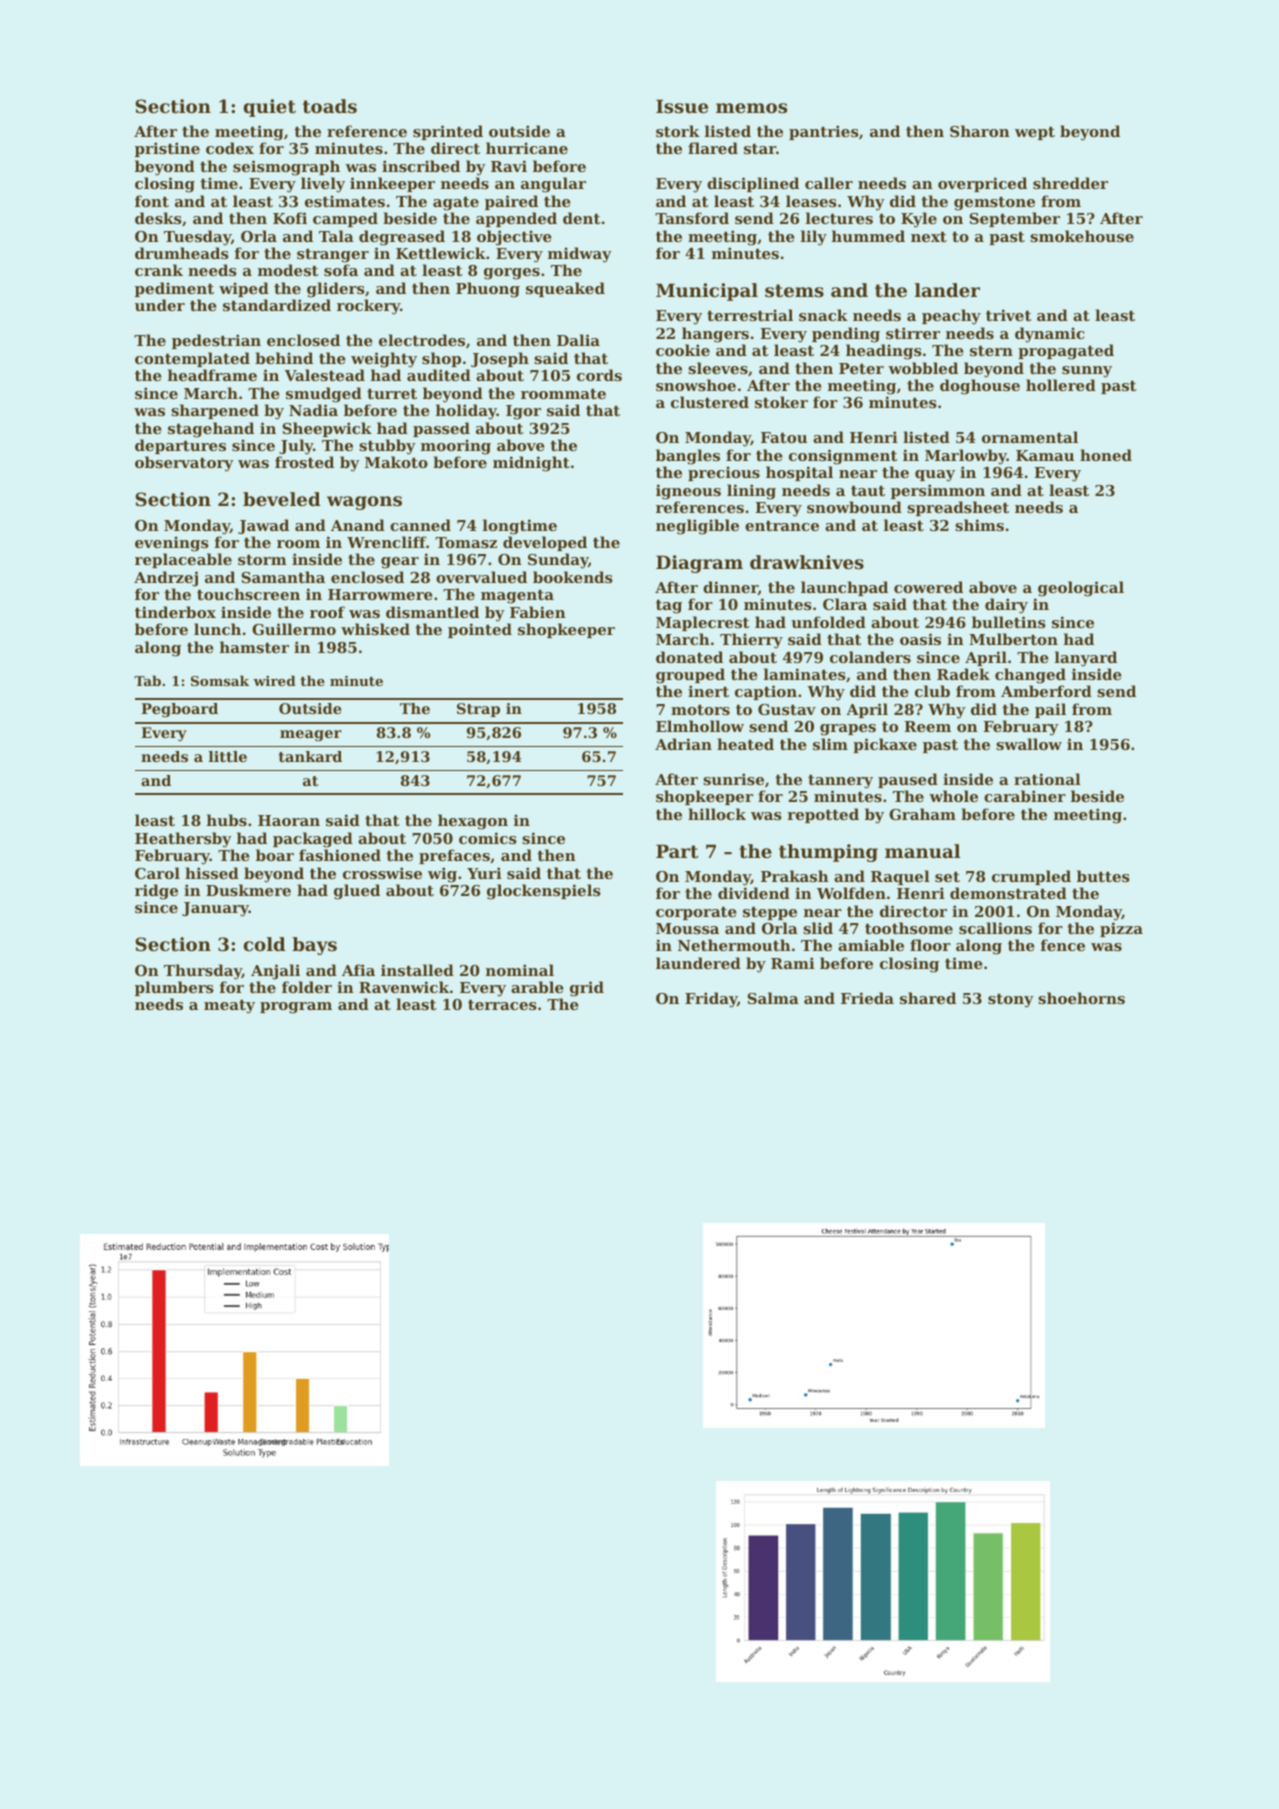 The height and width of the document is (1809, 1279). I want to click on shims, so click(979, 525).
